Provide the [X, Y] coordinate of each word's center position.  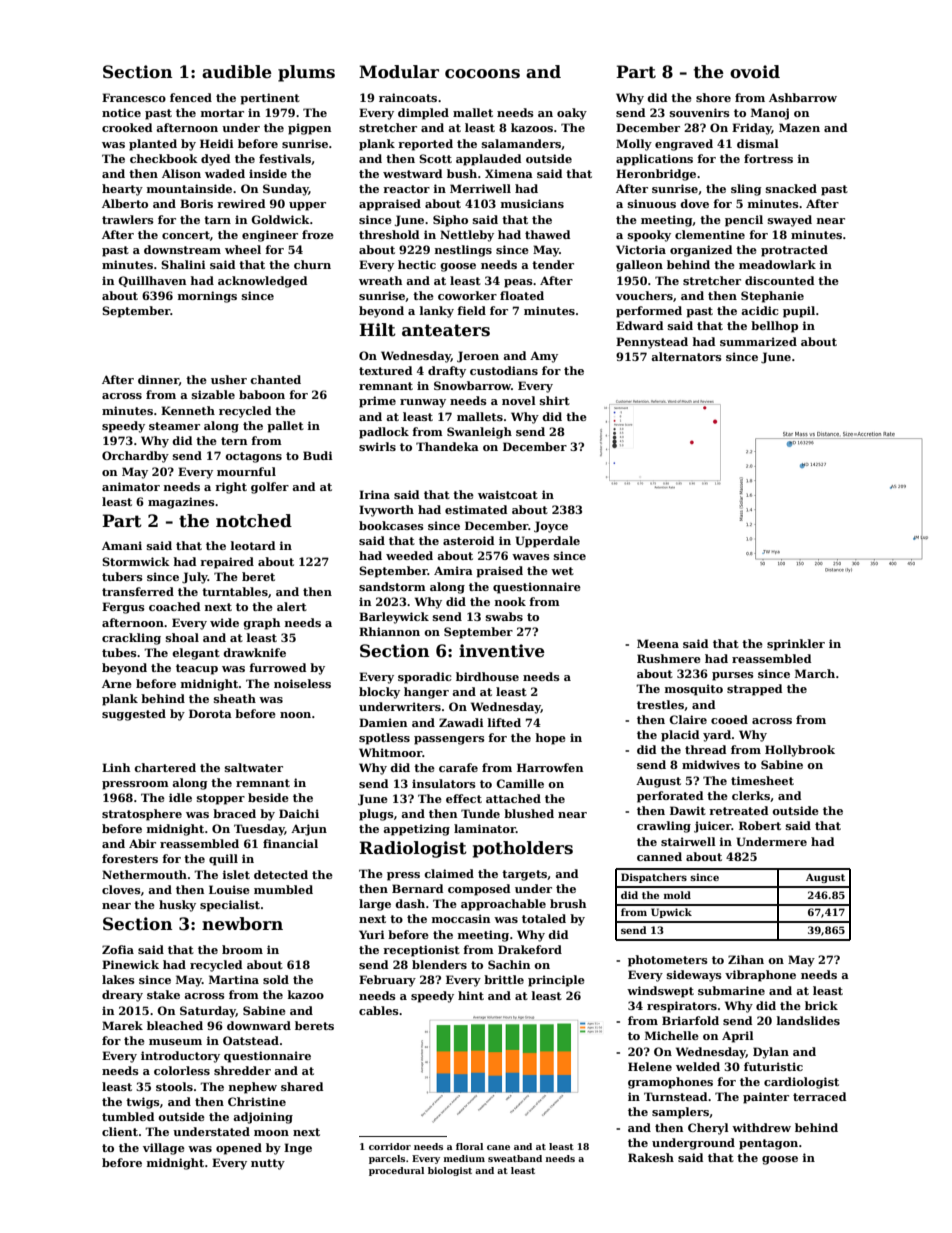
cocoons [482, 74]
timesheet [762, 780]
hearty [122, 190]
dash [410, 903]
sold [276, 979]
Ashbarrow [803, 97]
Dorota [210, 713]
